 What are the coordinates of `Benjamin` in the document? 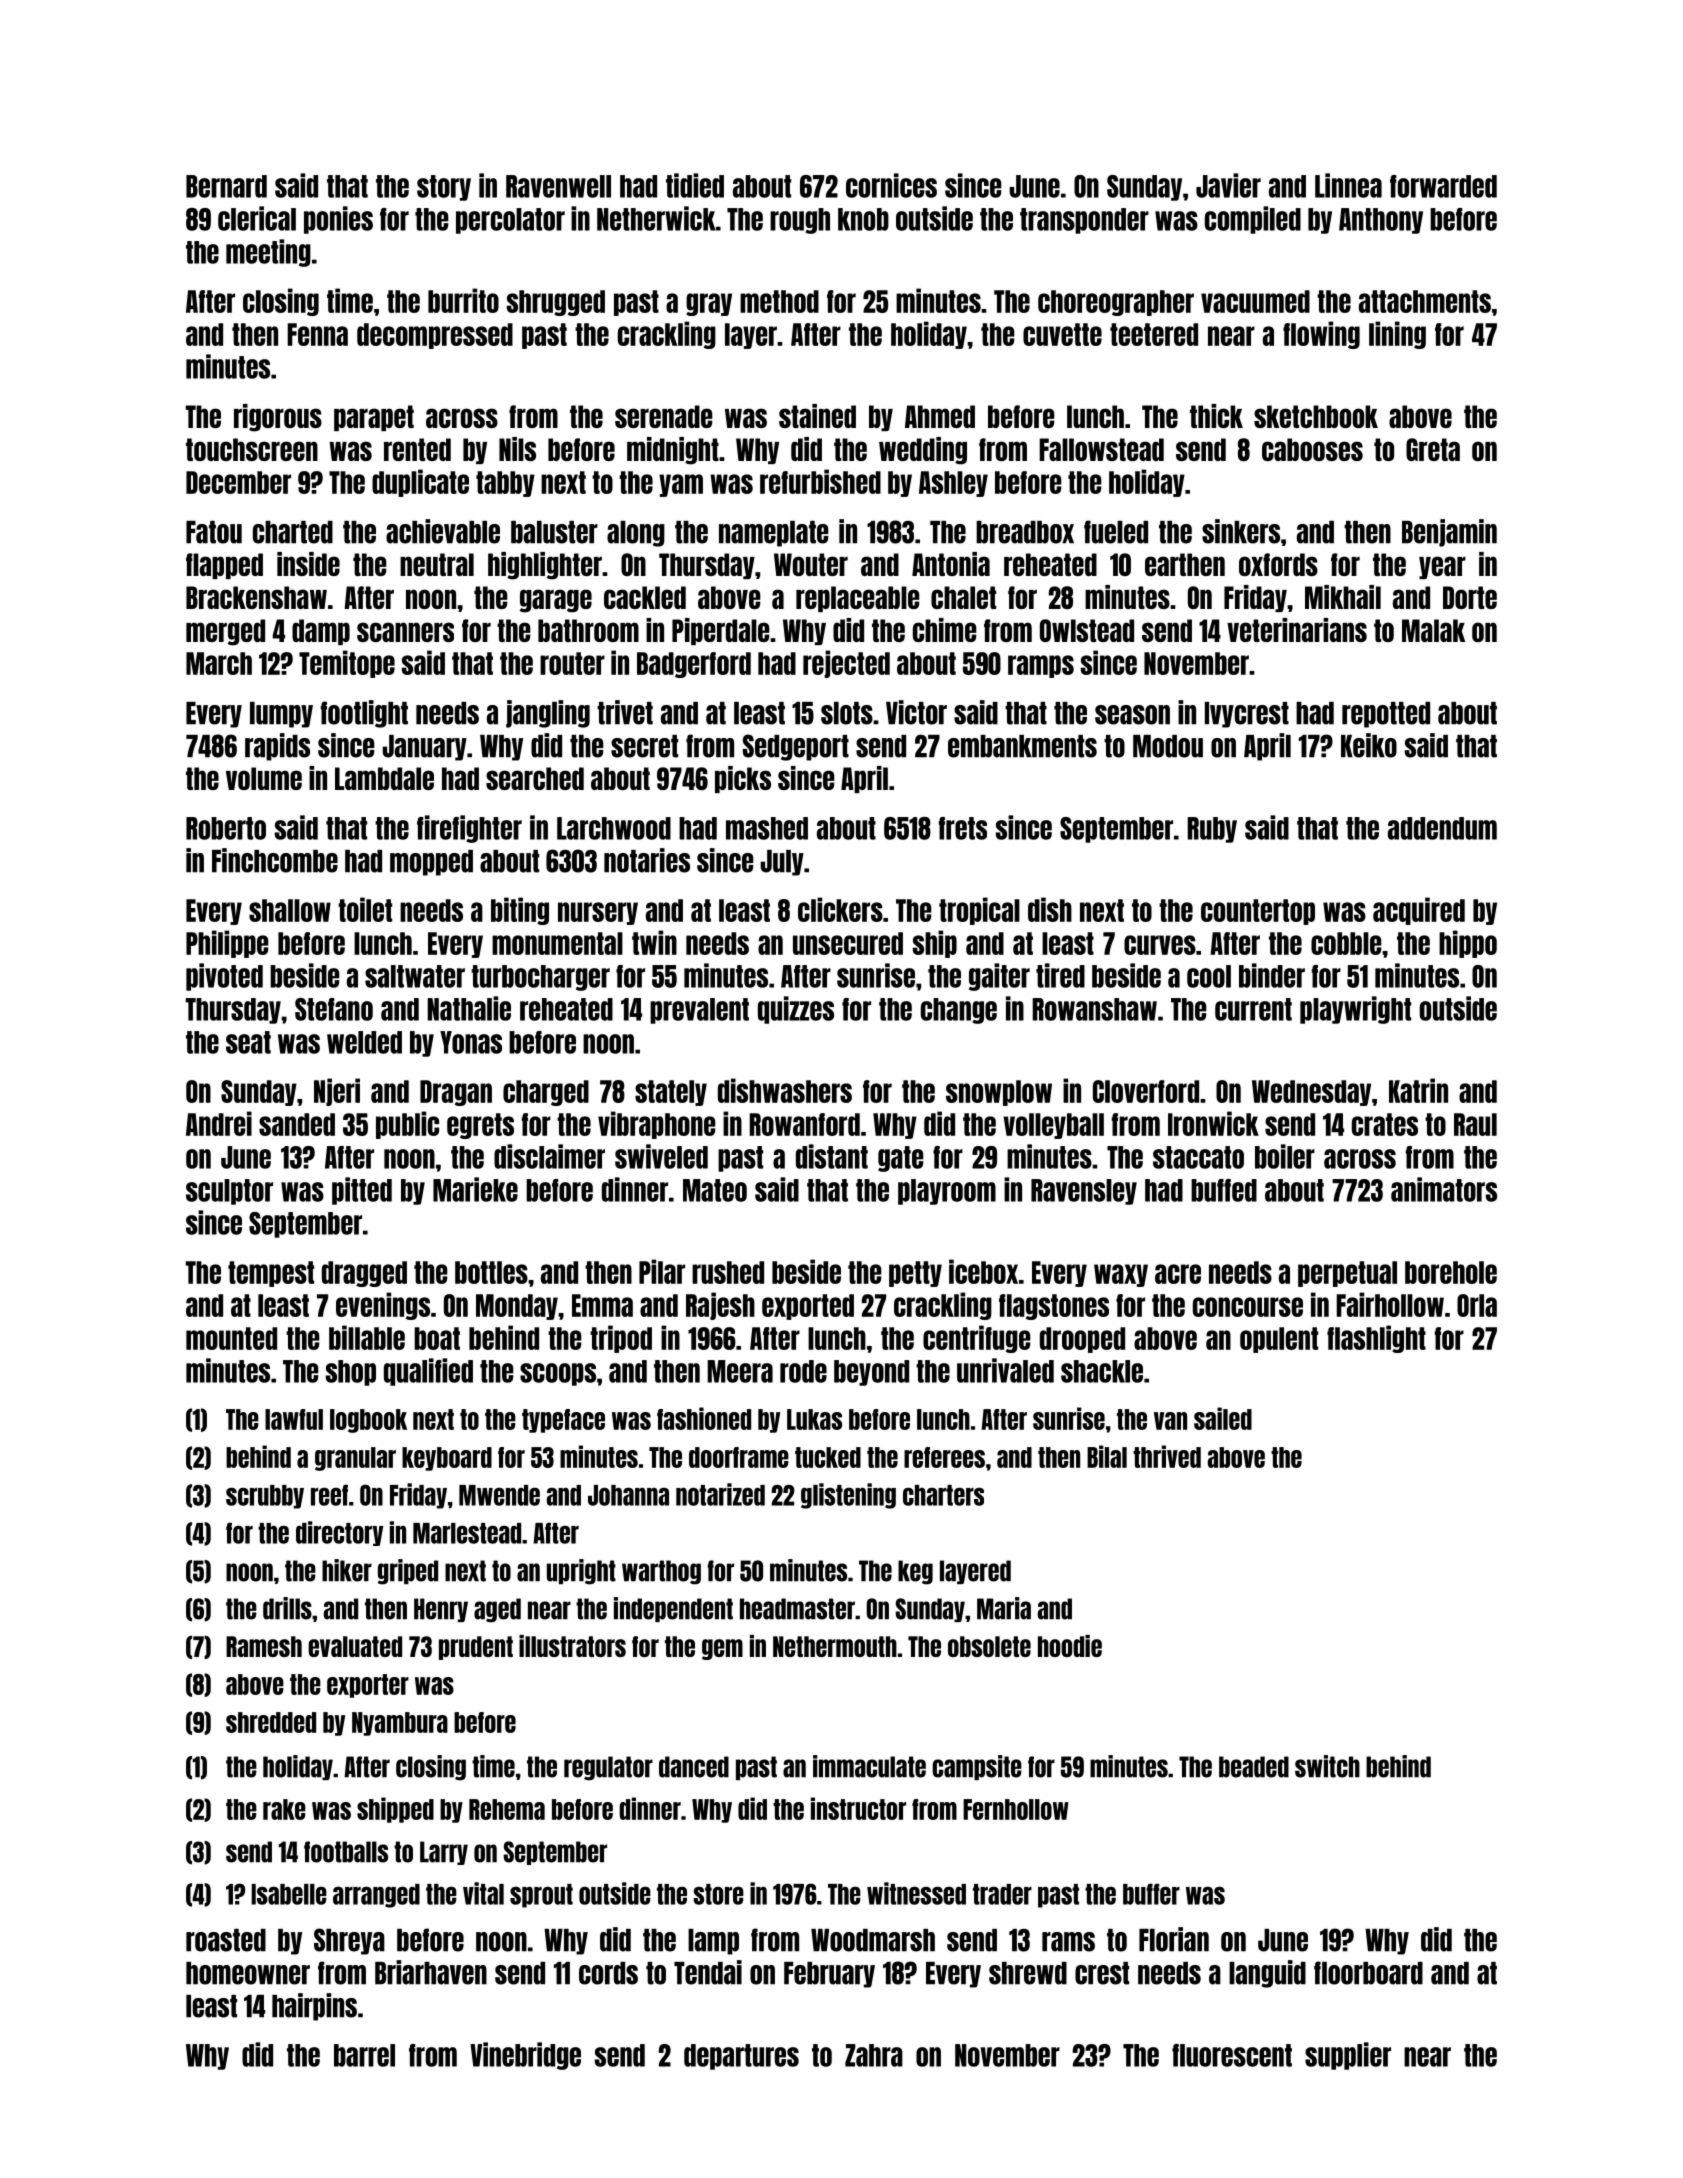 It's located at (1449, 533).
